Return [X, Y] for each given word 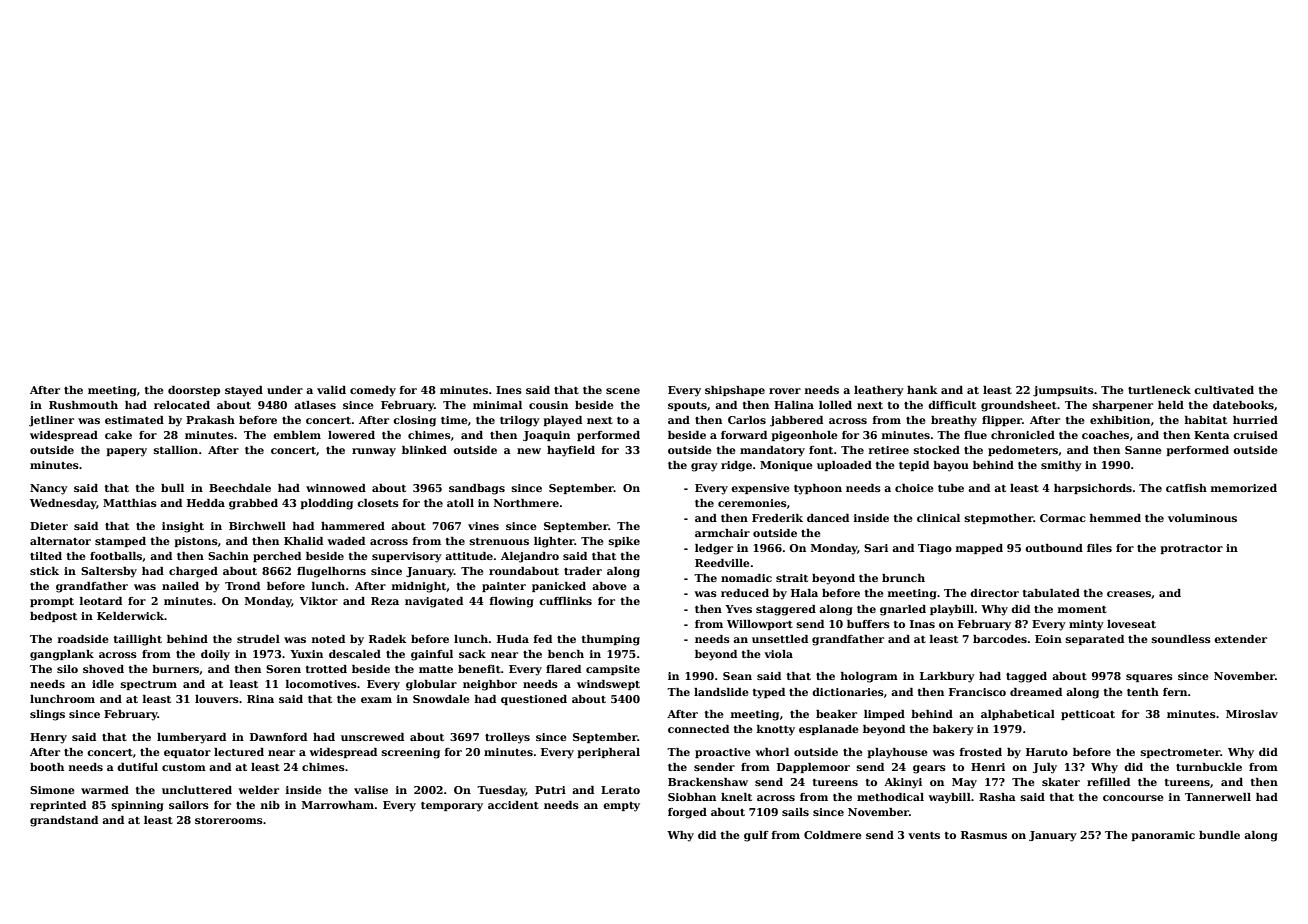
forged [687, 813]
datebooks [1243, 405]
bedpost [53, 617]
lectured [239, 752]
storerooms [229, 820]
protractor [1192, 549]
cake [118, 435]
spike [624, 542]
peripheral [609, 753]
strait [792, 578]
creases [1129, 595]
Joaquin [546, 436]
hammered [353, 526]
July [1045, 768]
